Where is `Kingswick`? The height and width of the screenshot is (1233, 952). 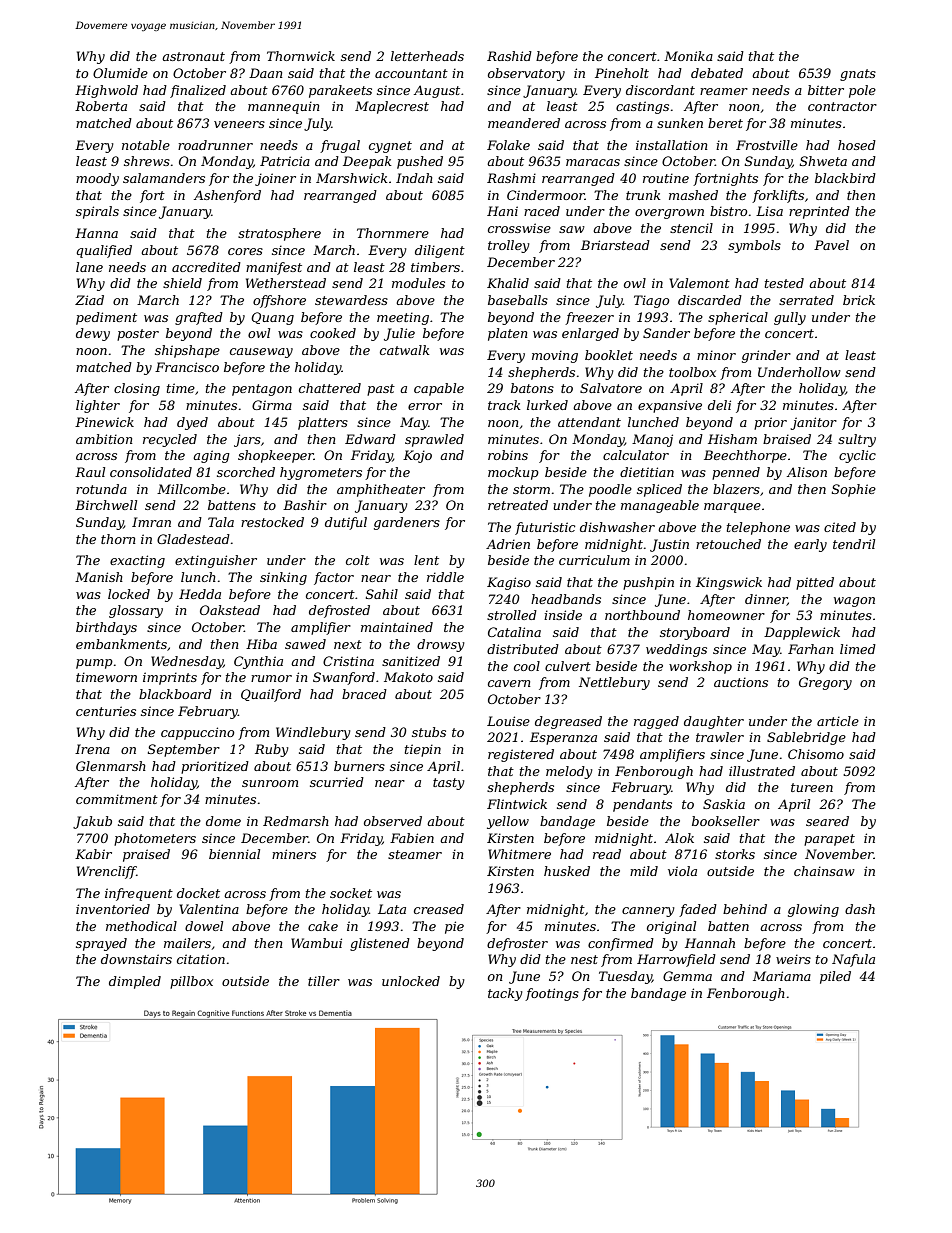
Kingswick is located at coordinates (729, 583).
